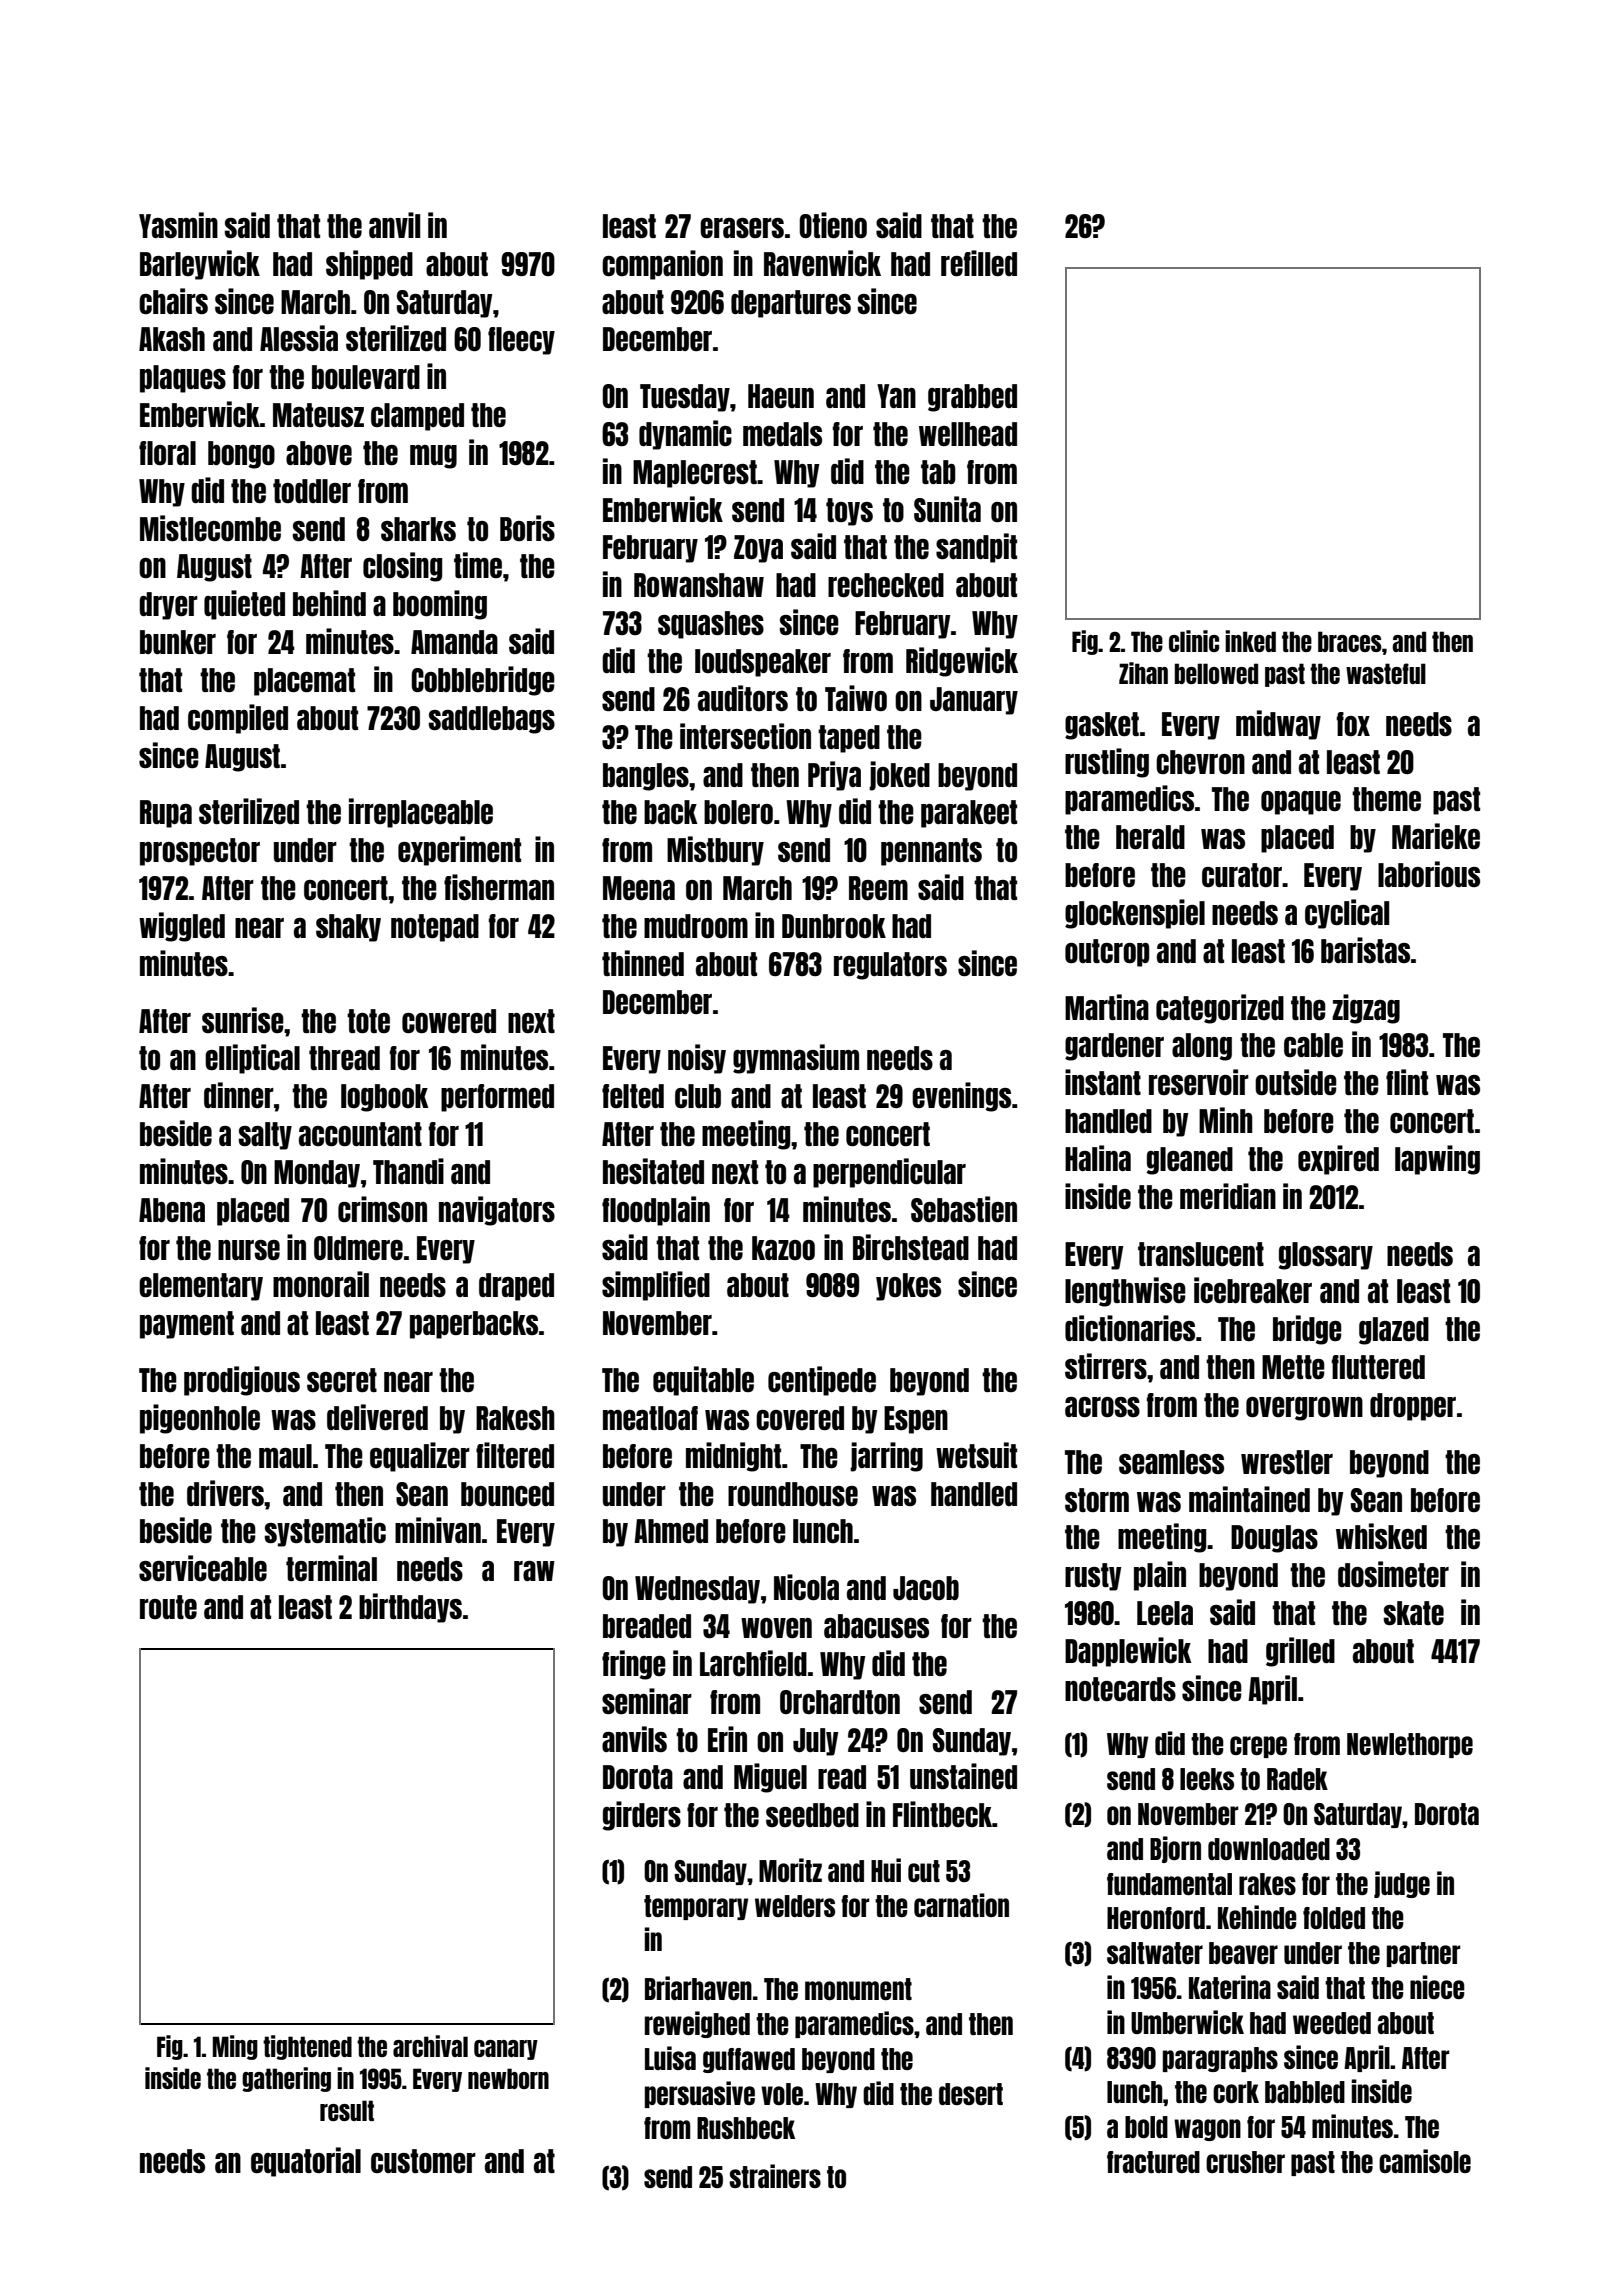 This page has width=1620, height=2292. What do you see at coordinates (182, 927) in the page?
I see `wiggled` at bounding box center [182, 927].
